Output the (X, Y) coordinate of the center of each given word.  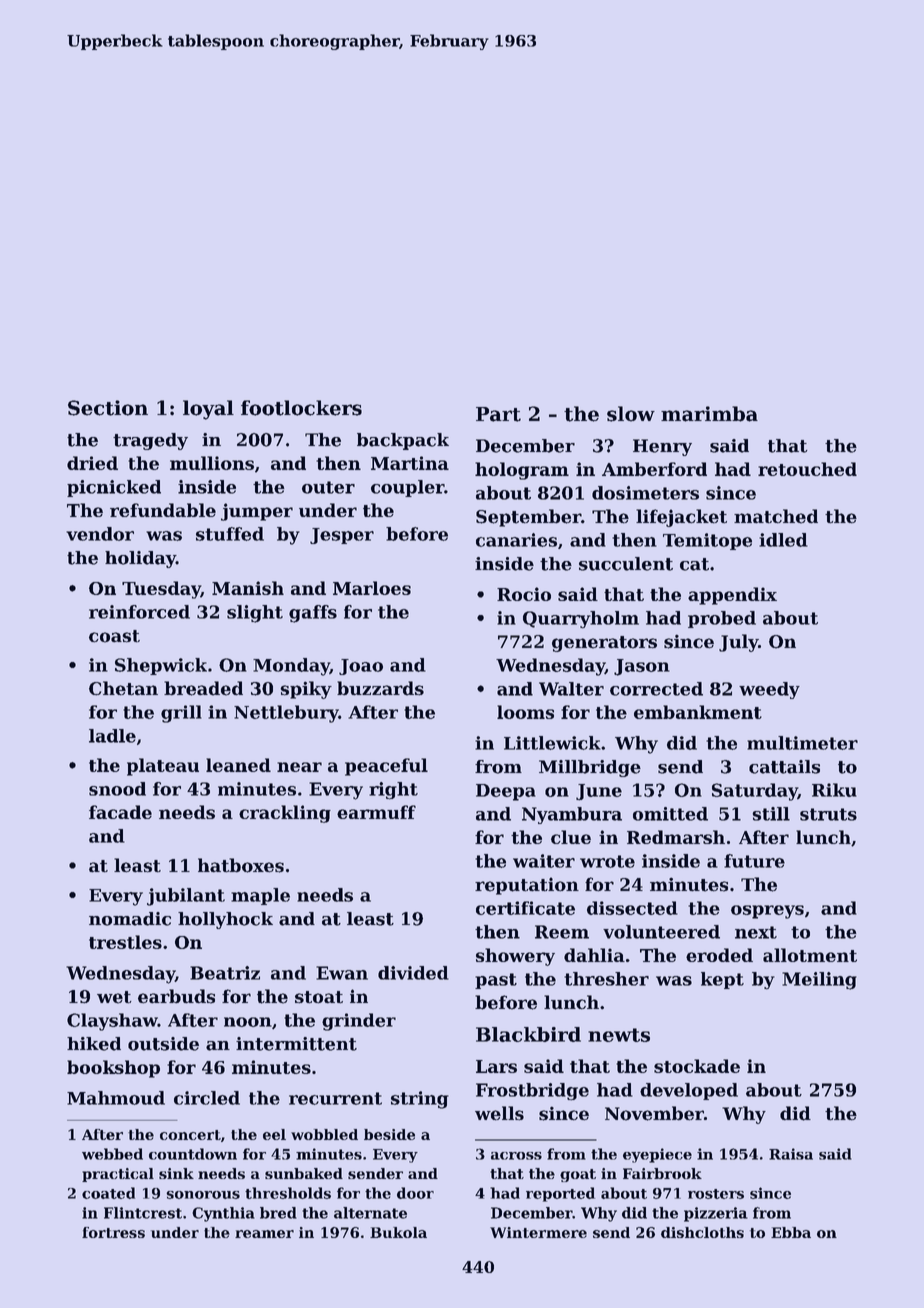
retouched (807, 469)
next (756, 932)
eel (274, 1134)
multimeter (802, 743)
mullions (212, 463)
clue (571, 837)
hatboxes (241, 865)
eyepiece (657, 1155)
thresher (606, 979)
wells (499, 1113)
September (528, 518)
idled (783, 540)
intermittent (296, 1044)
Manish (248, 588)
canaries (516, 540)
